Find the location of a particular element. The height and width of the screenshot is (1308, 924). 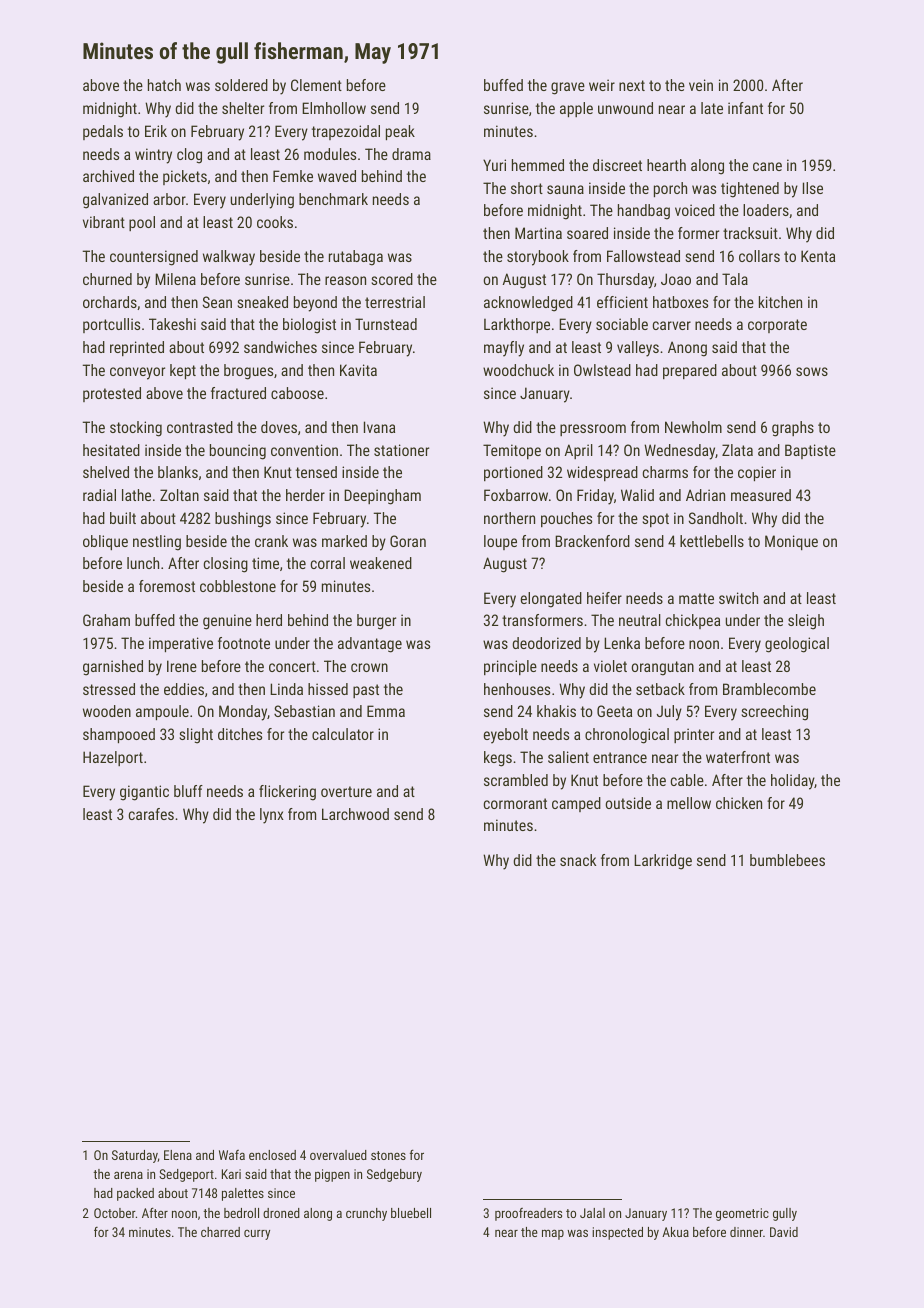

overvalued is located at coordinates (338, 1155).
